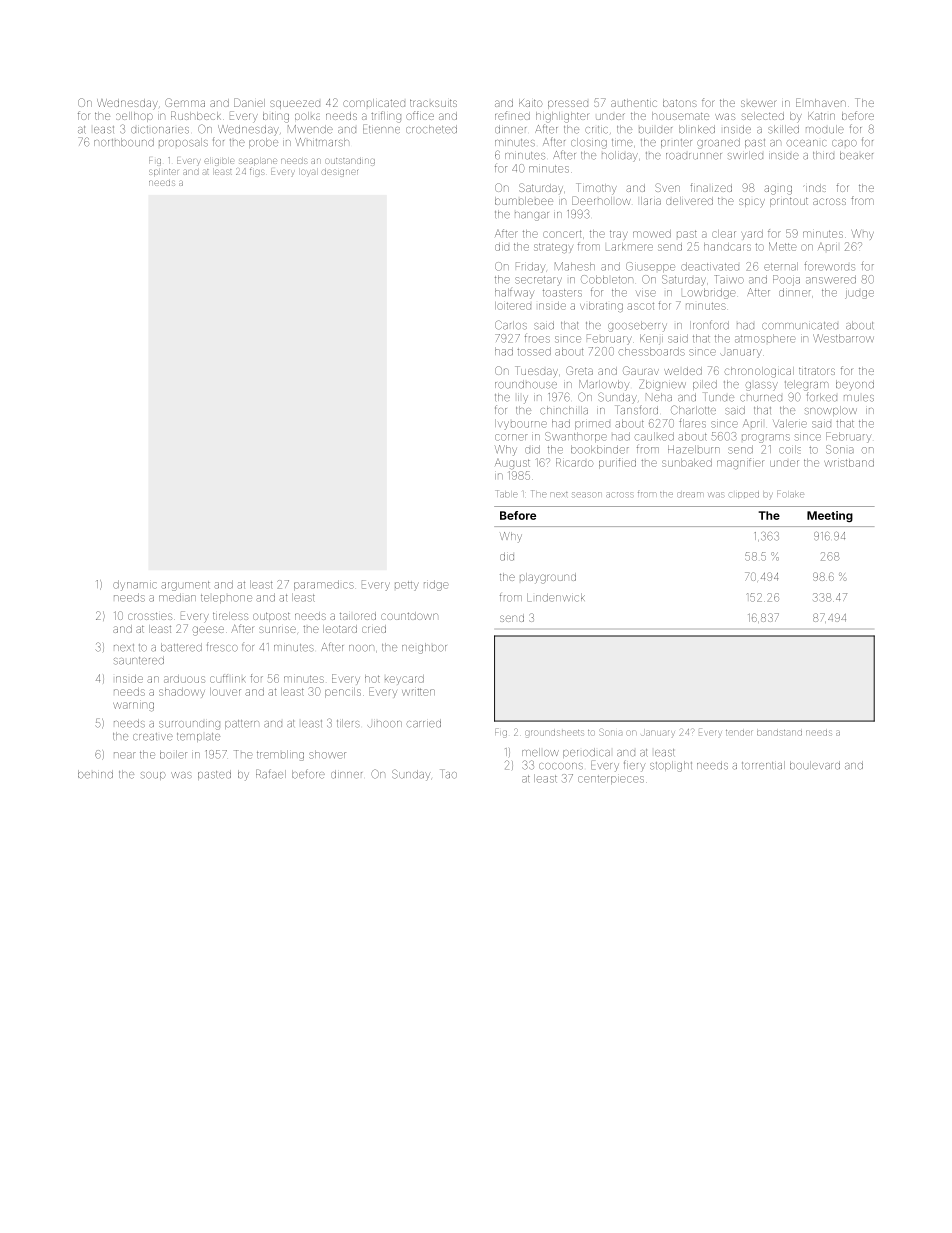 This page has height=1233, width=952. What do you see at coordinates (759, 103) in the page?
I see `skewer` at bounding box center [759, 103].
